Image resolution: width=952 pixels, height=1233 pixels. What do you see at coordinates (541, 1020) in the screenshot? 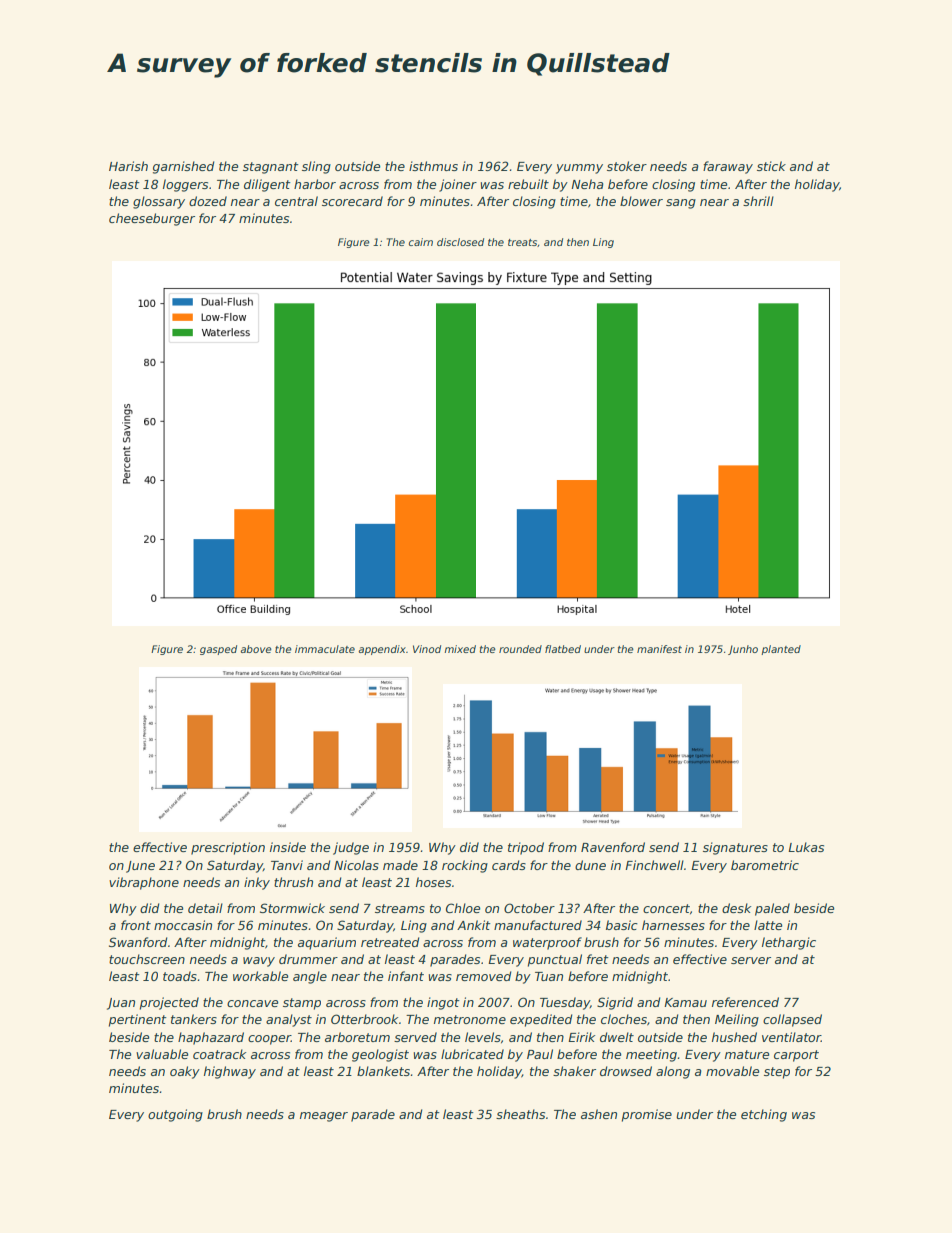
I see `expedited` at bounding box center [541, 1020].
